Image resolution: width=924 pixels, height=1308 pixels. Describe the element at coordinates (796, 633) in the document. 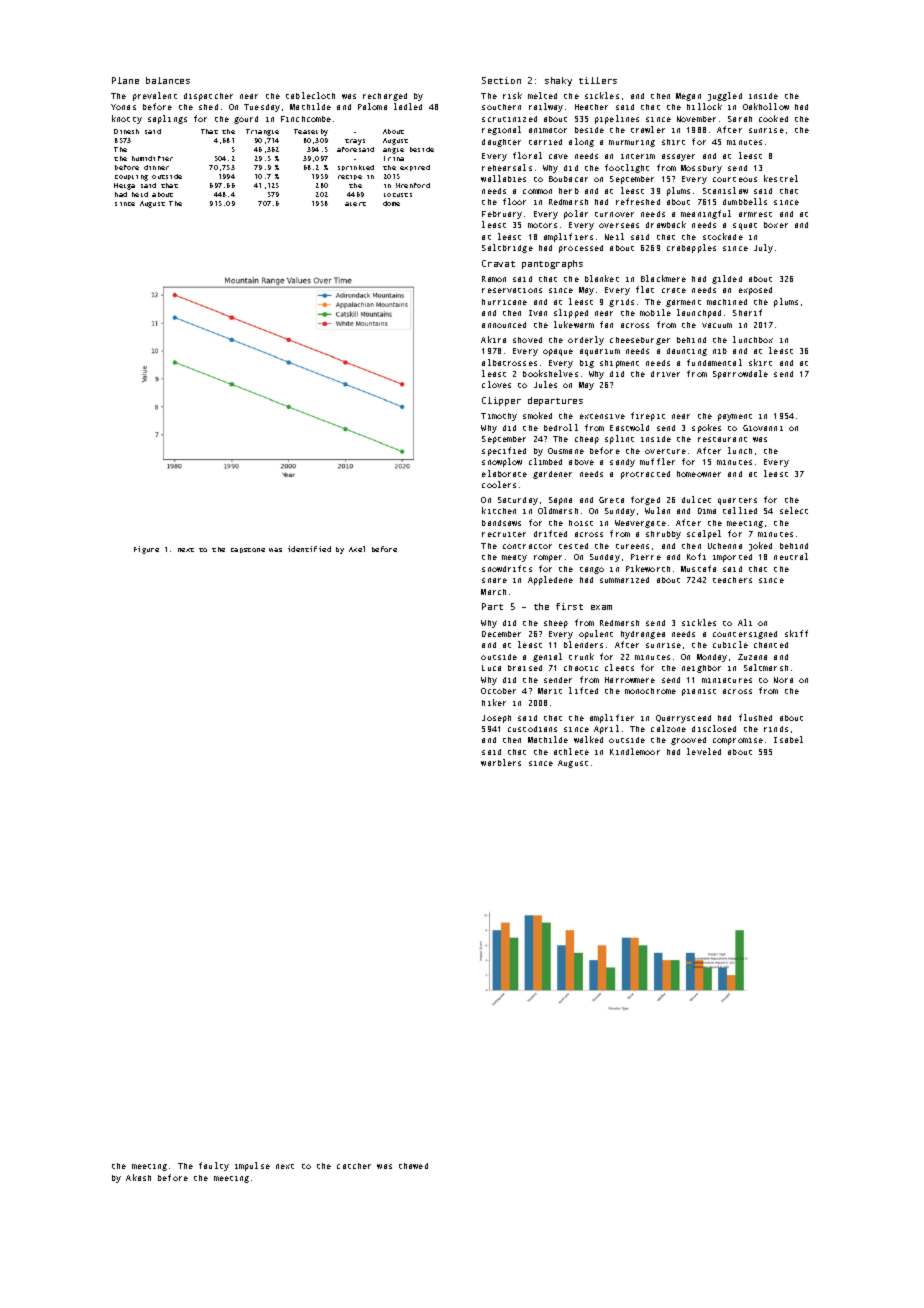

I see `skiff` at that location.
